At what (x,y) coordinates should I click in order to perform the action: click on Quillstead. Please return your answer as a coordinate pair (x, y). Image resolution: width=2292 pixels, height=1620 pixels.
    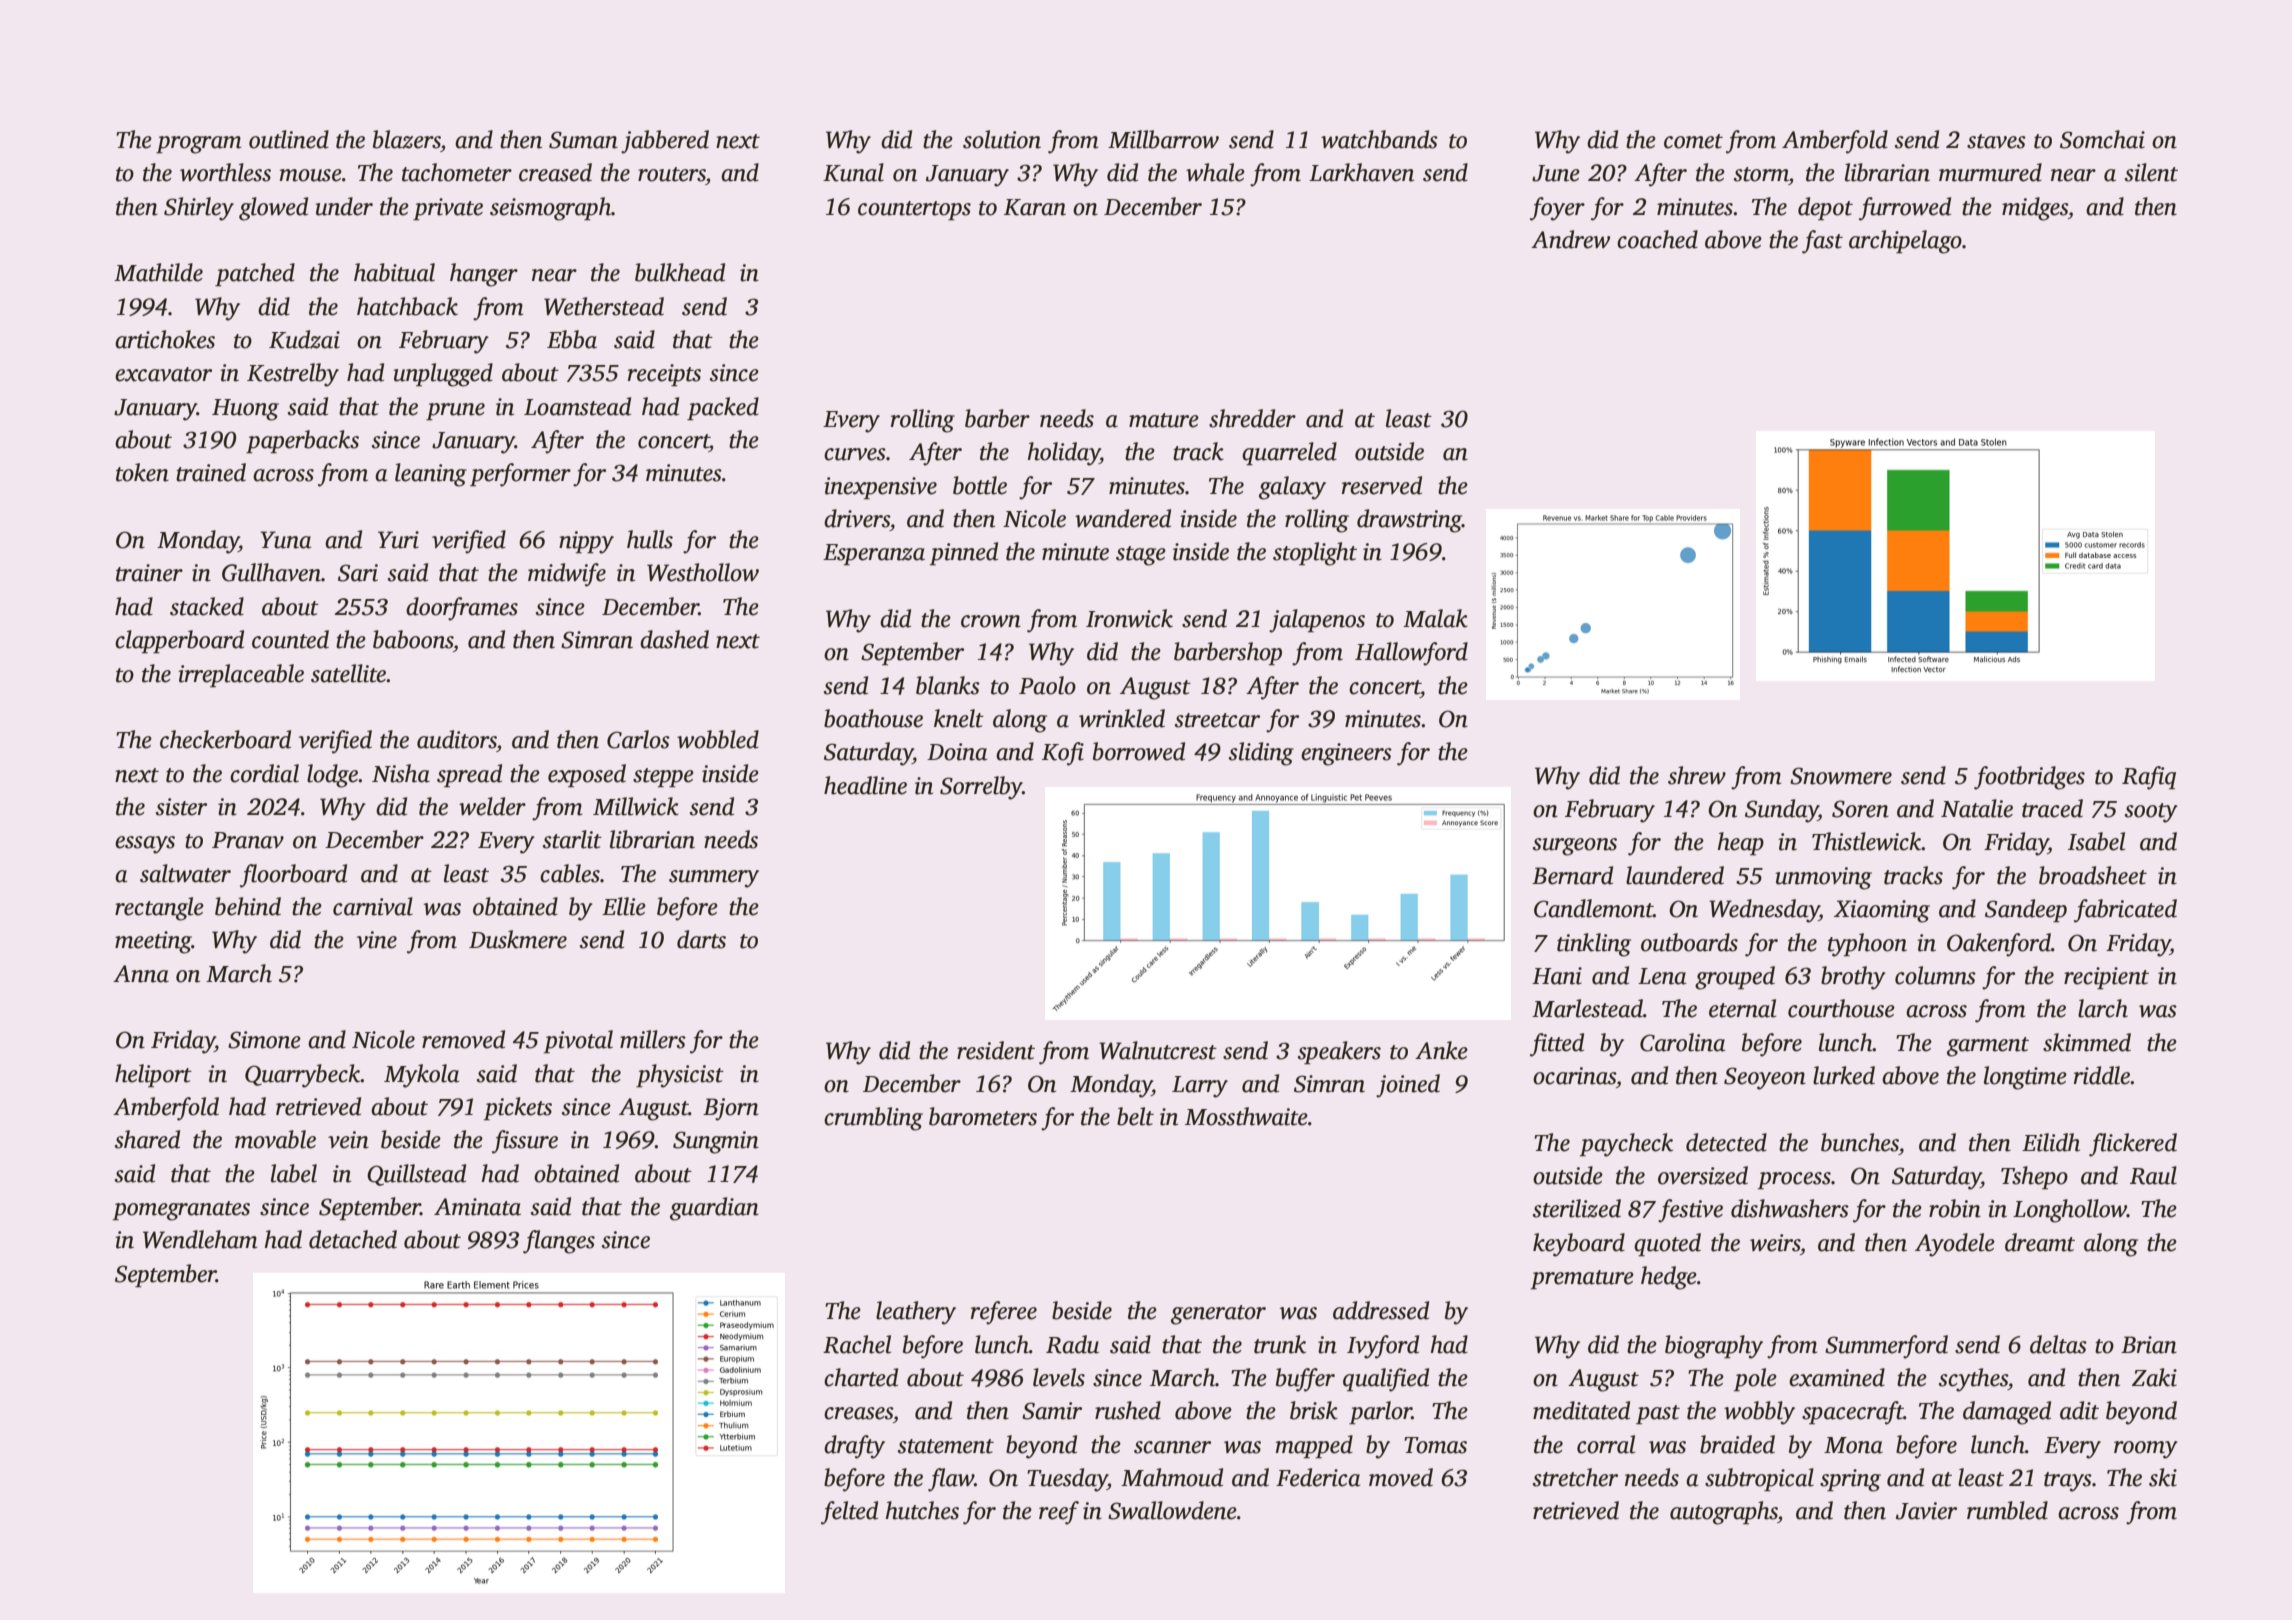
    Looking at the image, I should click on (416, 1175).
